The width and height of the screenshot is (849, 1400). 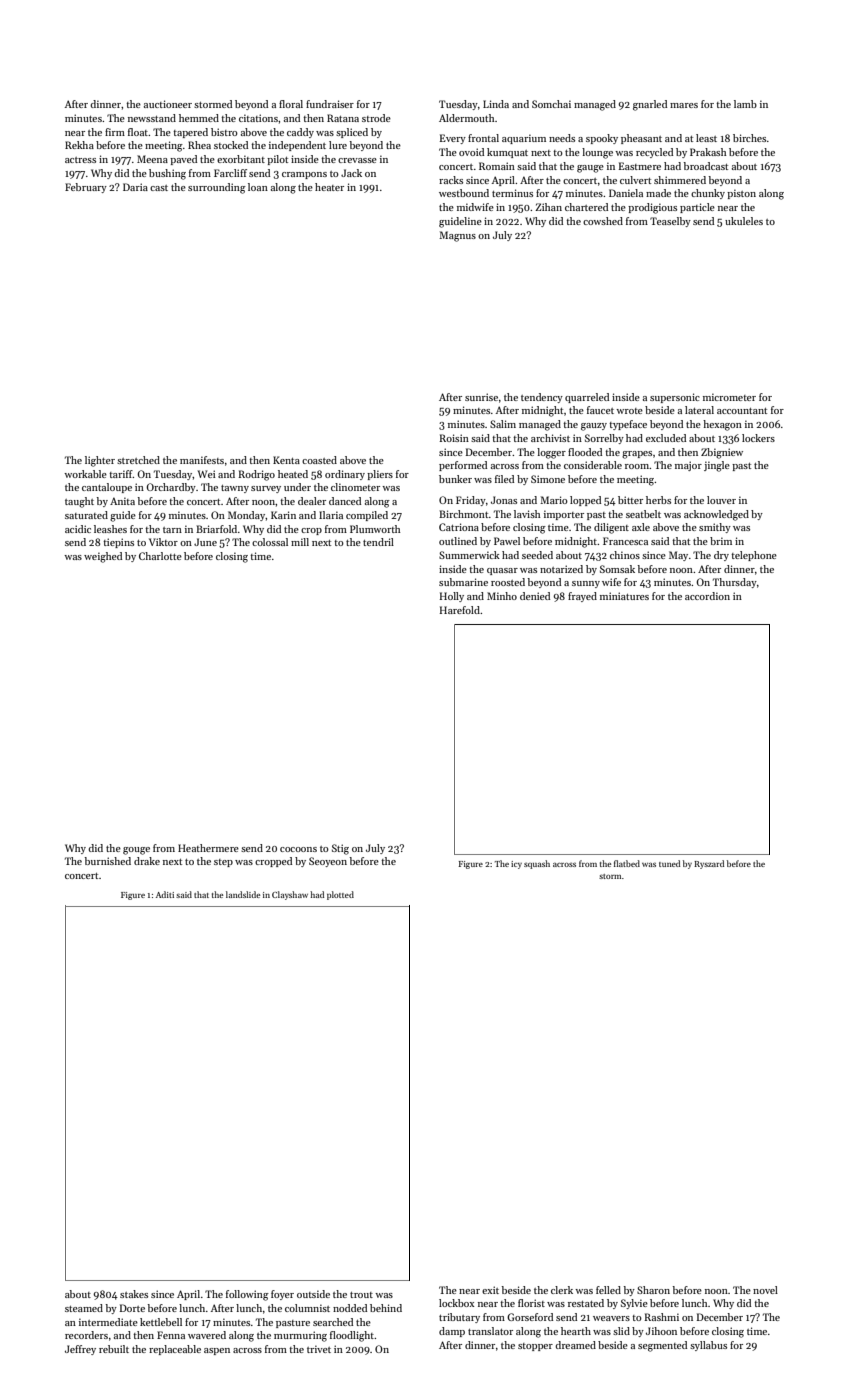 What do you see at coordinates (108, 861) in the screenshot?
I see `burnished` at bounding box center [108, 861].
